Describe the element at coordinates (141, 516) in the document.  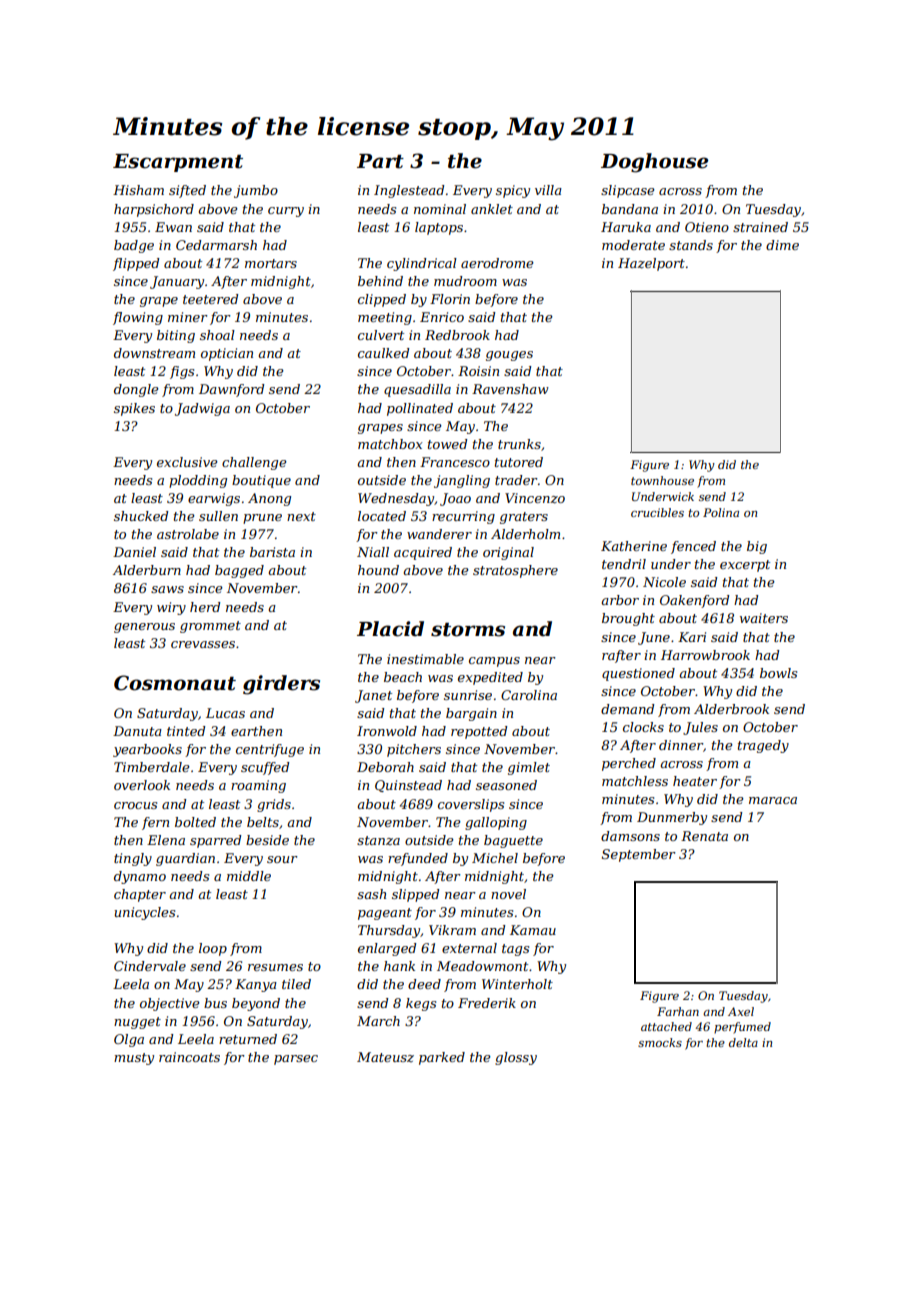
I see `shucked` at that location.
